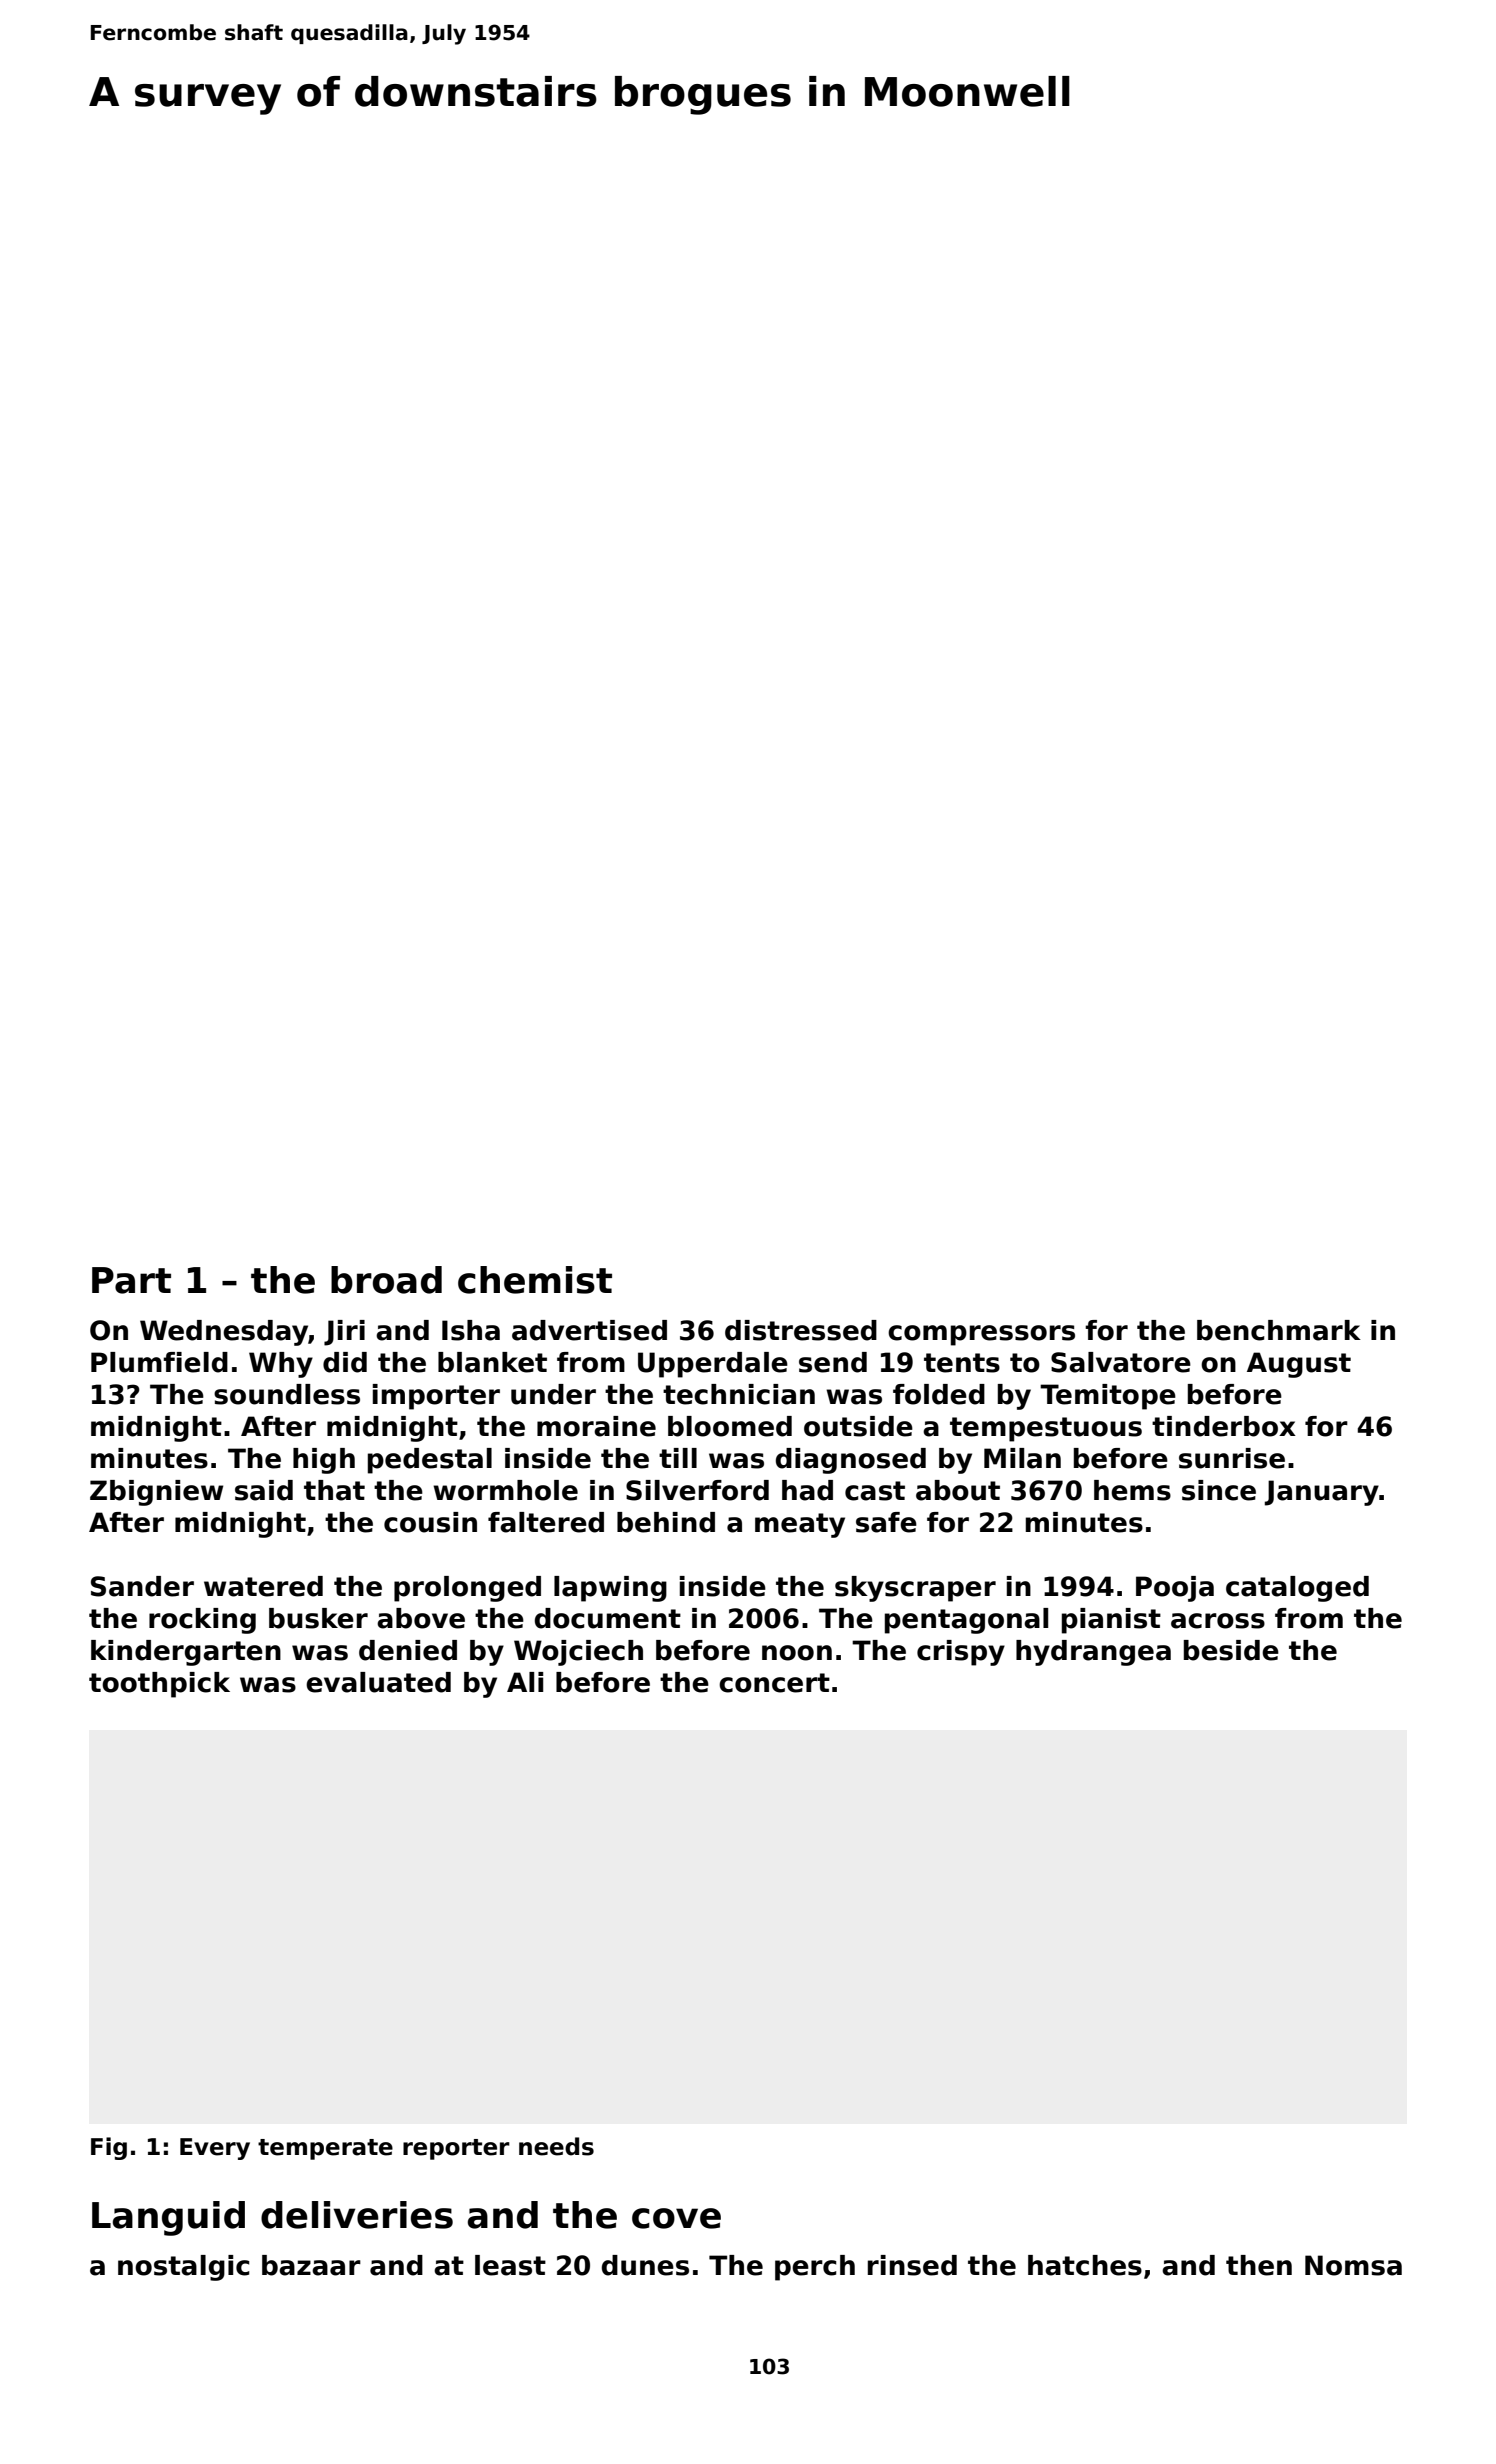 This image has width=1496, height=2464. What do you see at coordinates (1322, 1493) in the image?
I see `January` at bounding box center [1322, 1493].
